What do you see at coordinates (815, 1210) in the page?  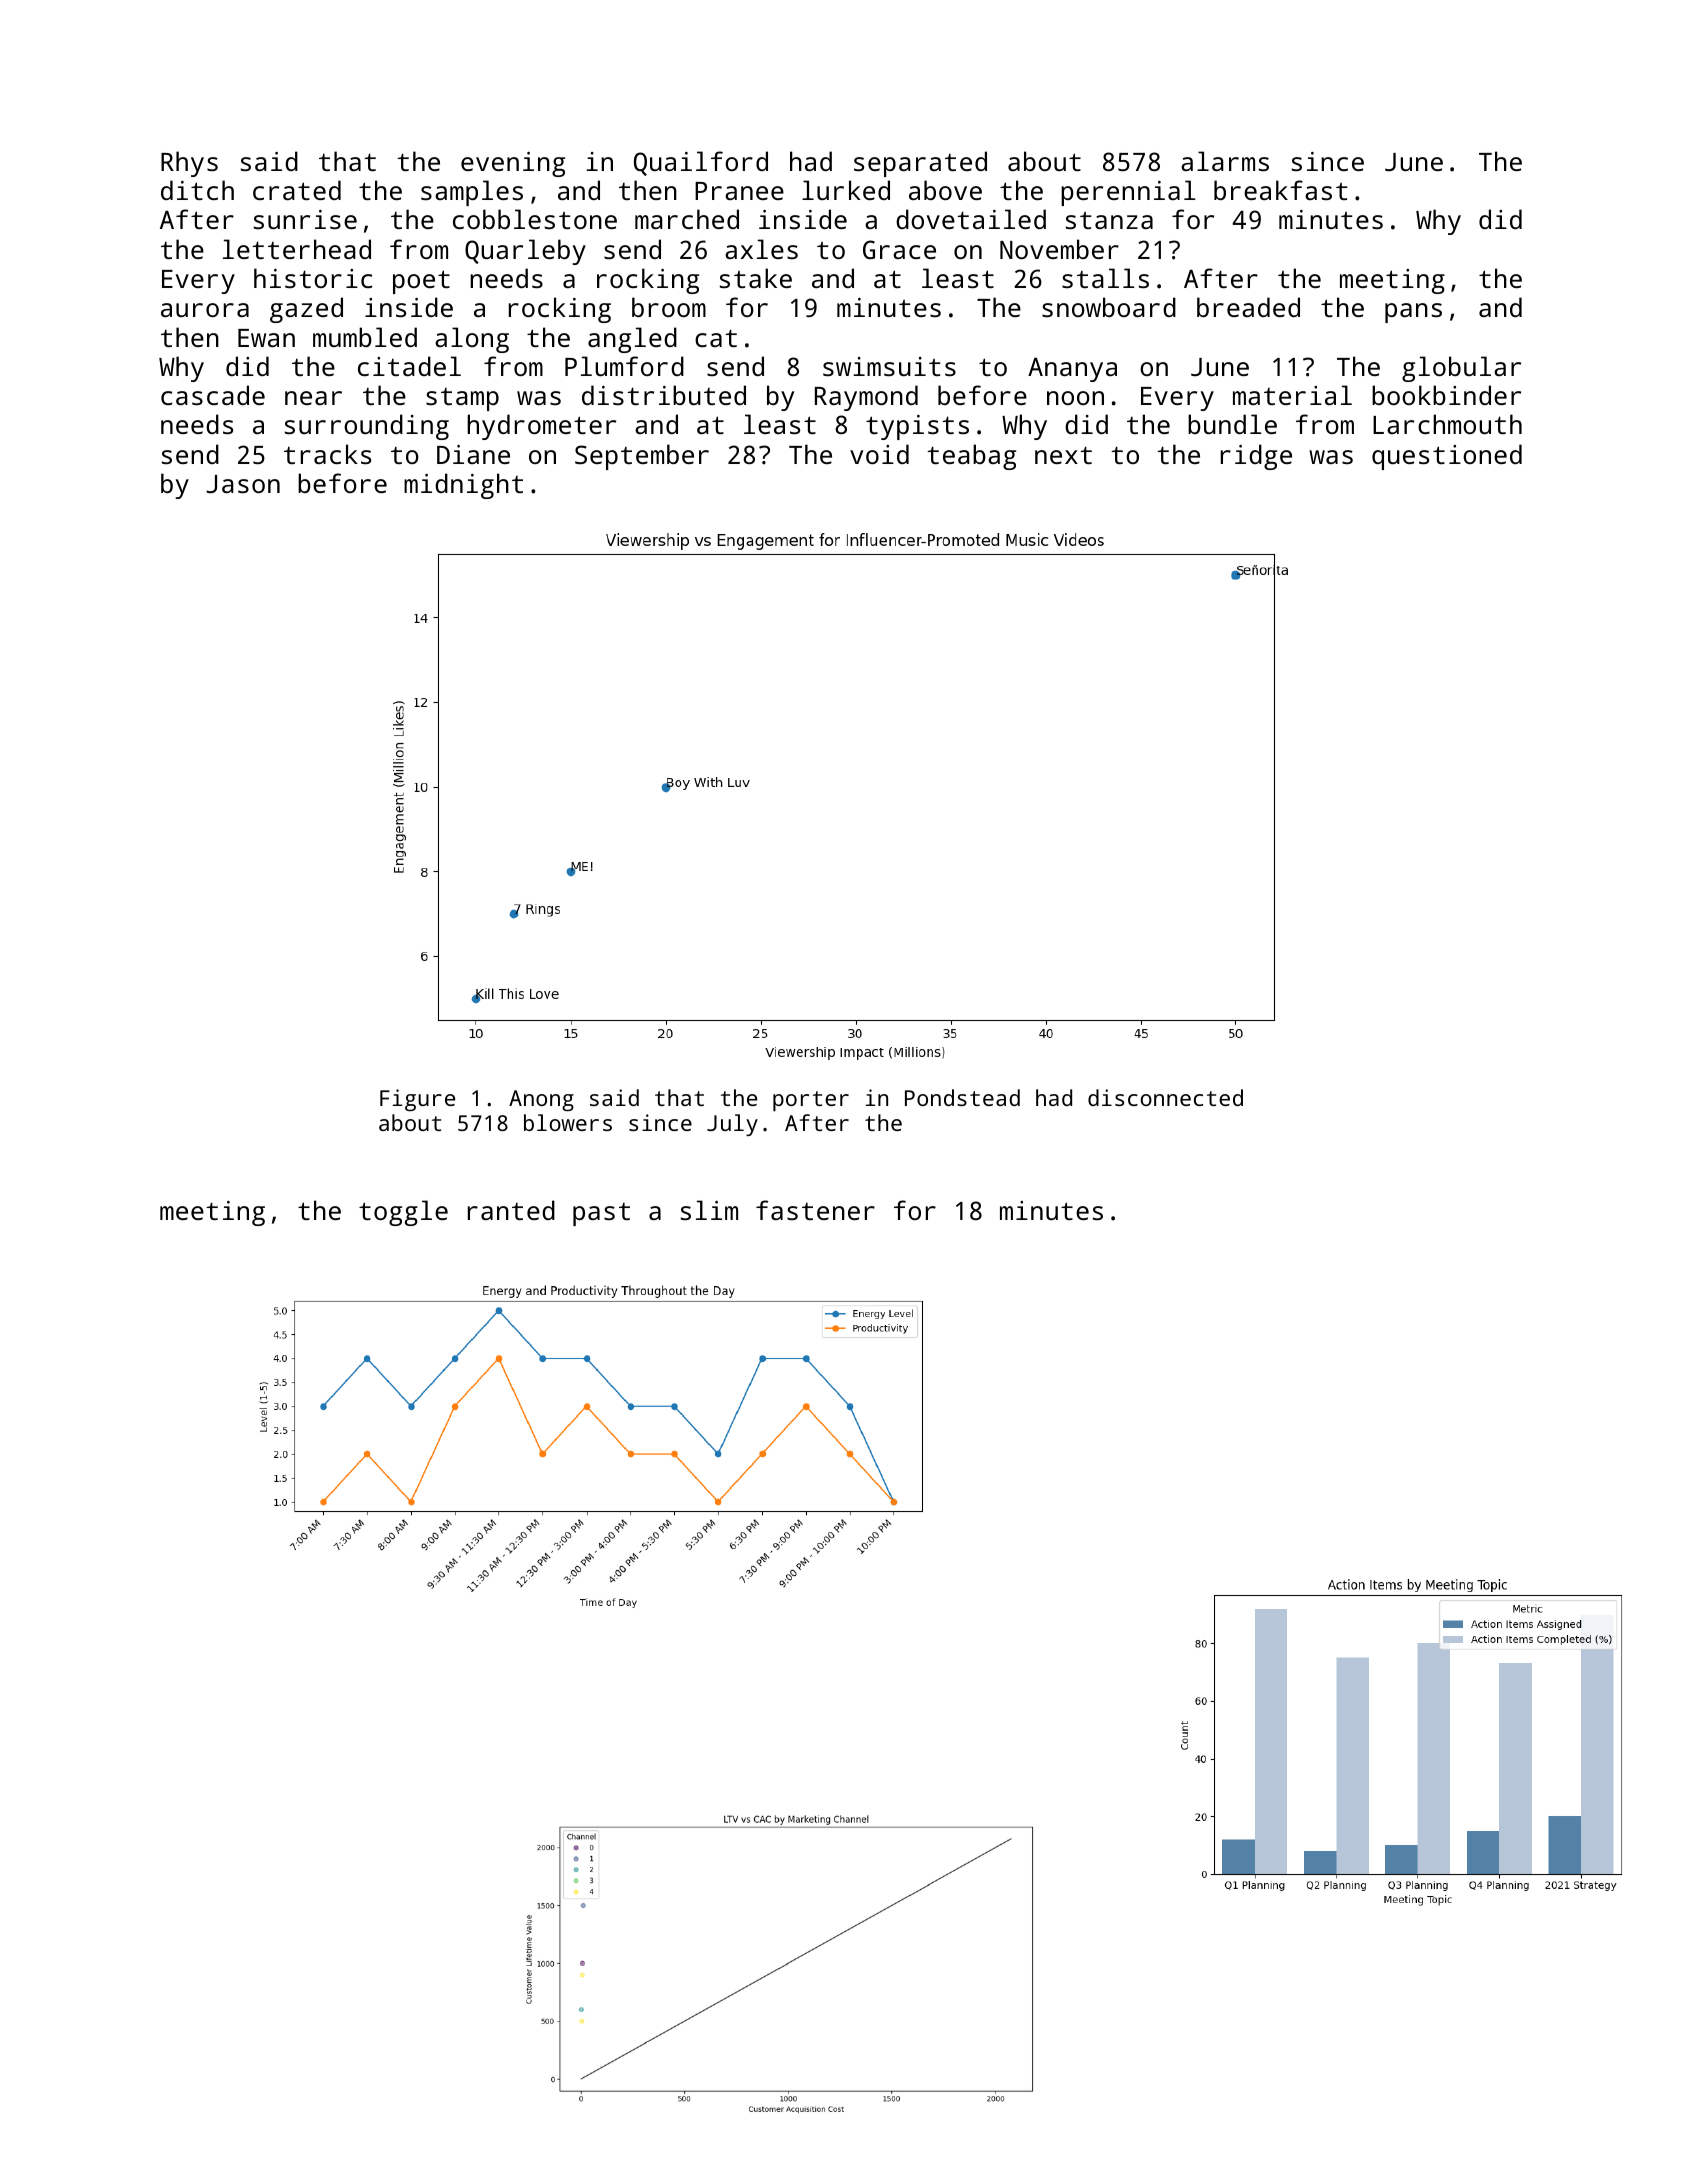 I see `fastener` at bounding box center [815, 1210].
